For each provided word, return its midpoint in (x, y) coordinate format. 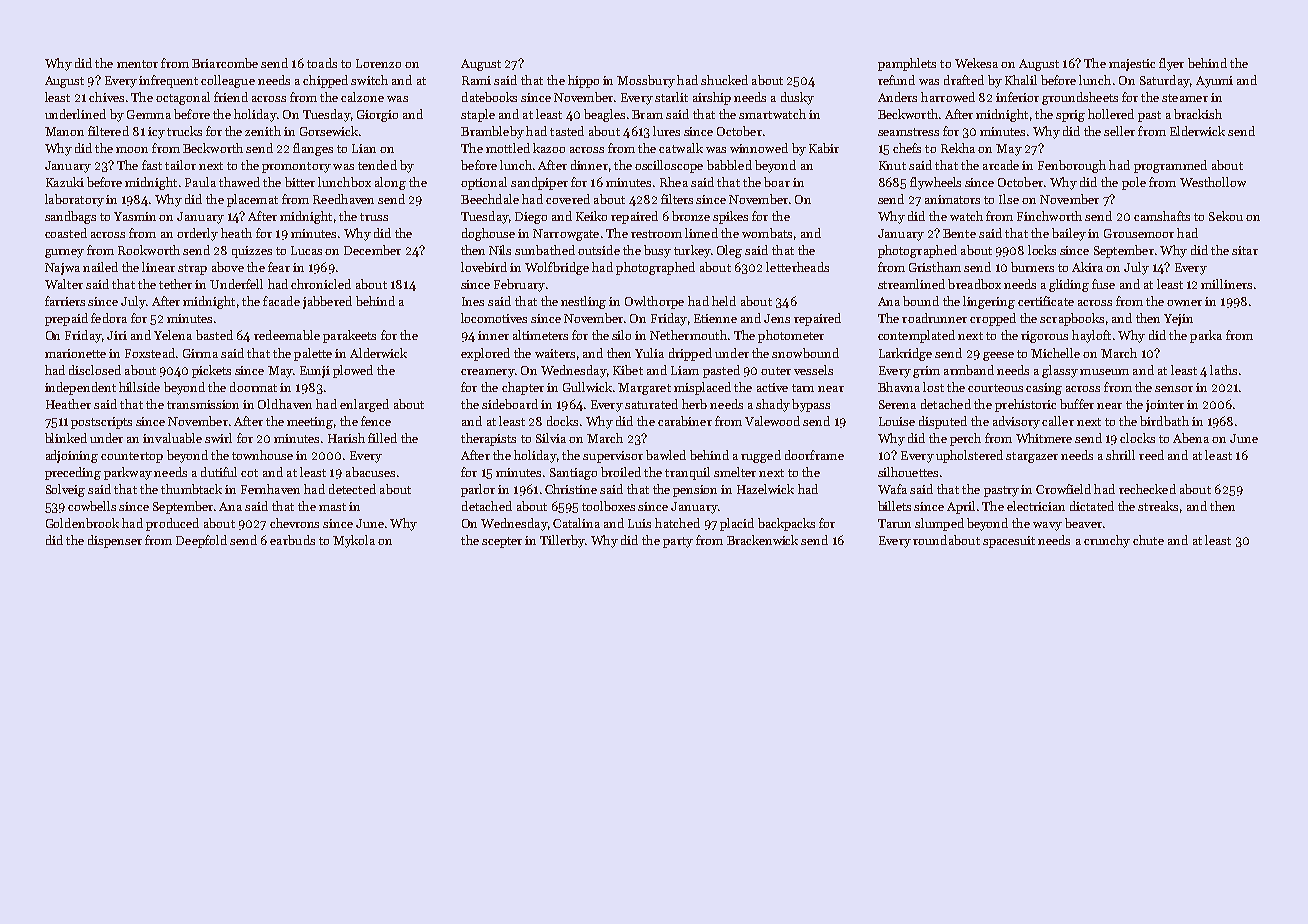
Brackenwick (762, 540)
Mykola (354, 541)
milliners (1226, 284)
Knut (892, 165)
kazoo (549, 148)
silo (621, 335)
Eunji (315, 372)
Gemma (149, 114)
